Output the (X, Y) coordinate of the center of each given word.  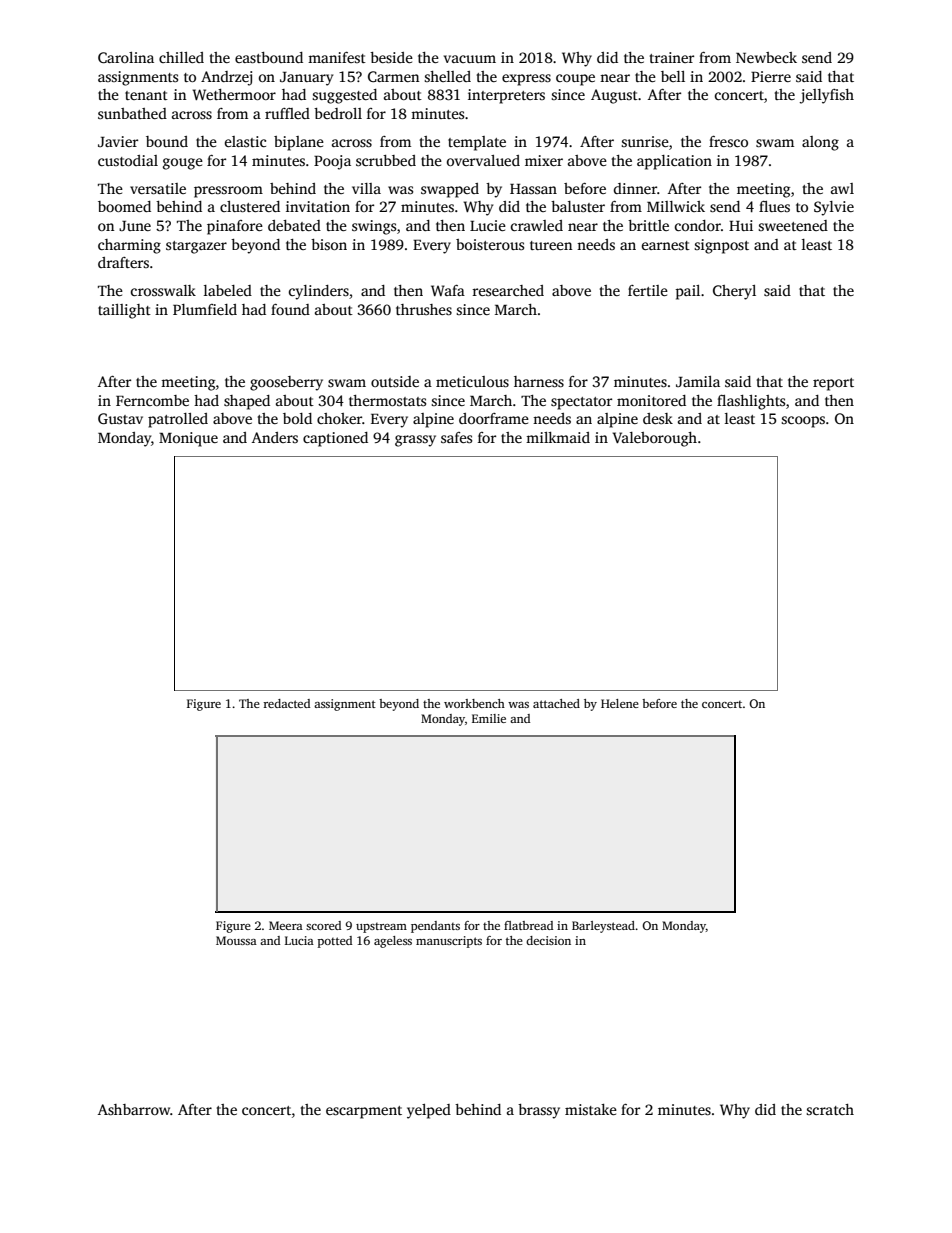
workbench (474, 703)
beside (391, 57)
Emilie (489, 718)
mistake (591, 1109)
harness (539, 381)
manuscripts (449, 942)
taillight (124, 311)
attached (556, 703)
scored (323, 925)
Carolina (126, 57)
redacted (286, 703)
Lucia (299, 940)
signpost (721, 246)
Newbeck (766, 57)
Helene (620, 703)
